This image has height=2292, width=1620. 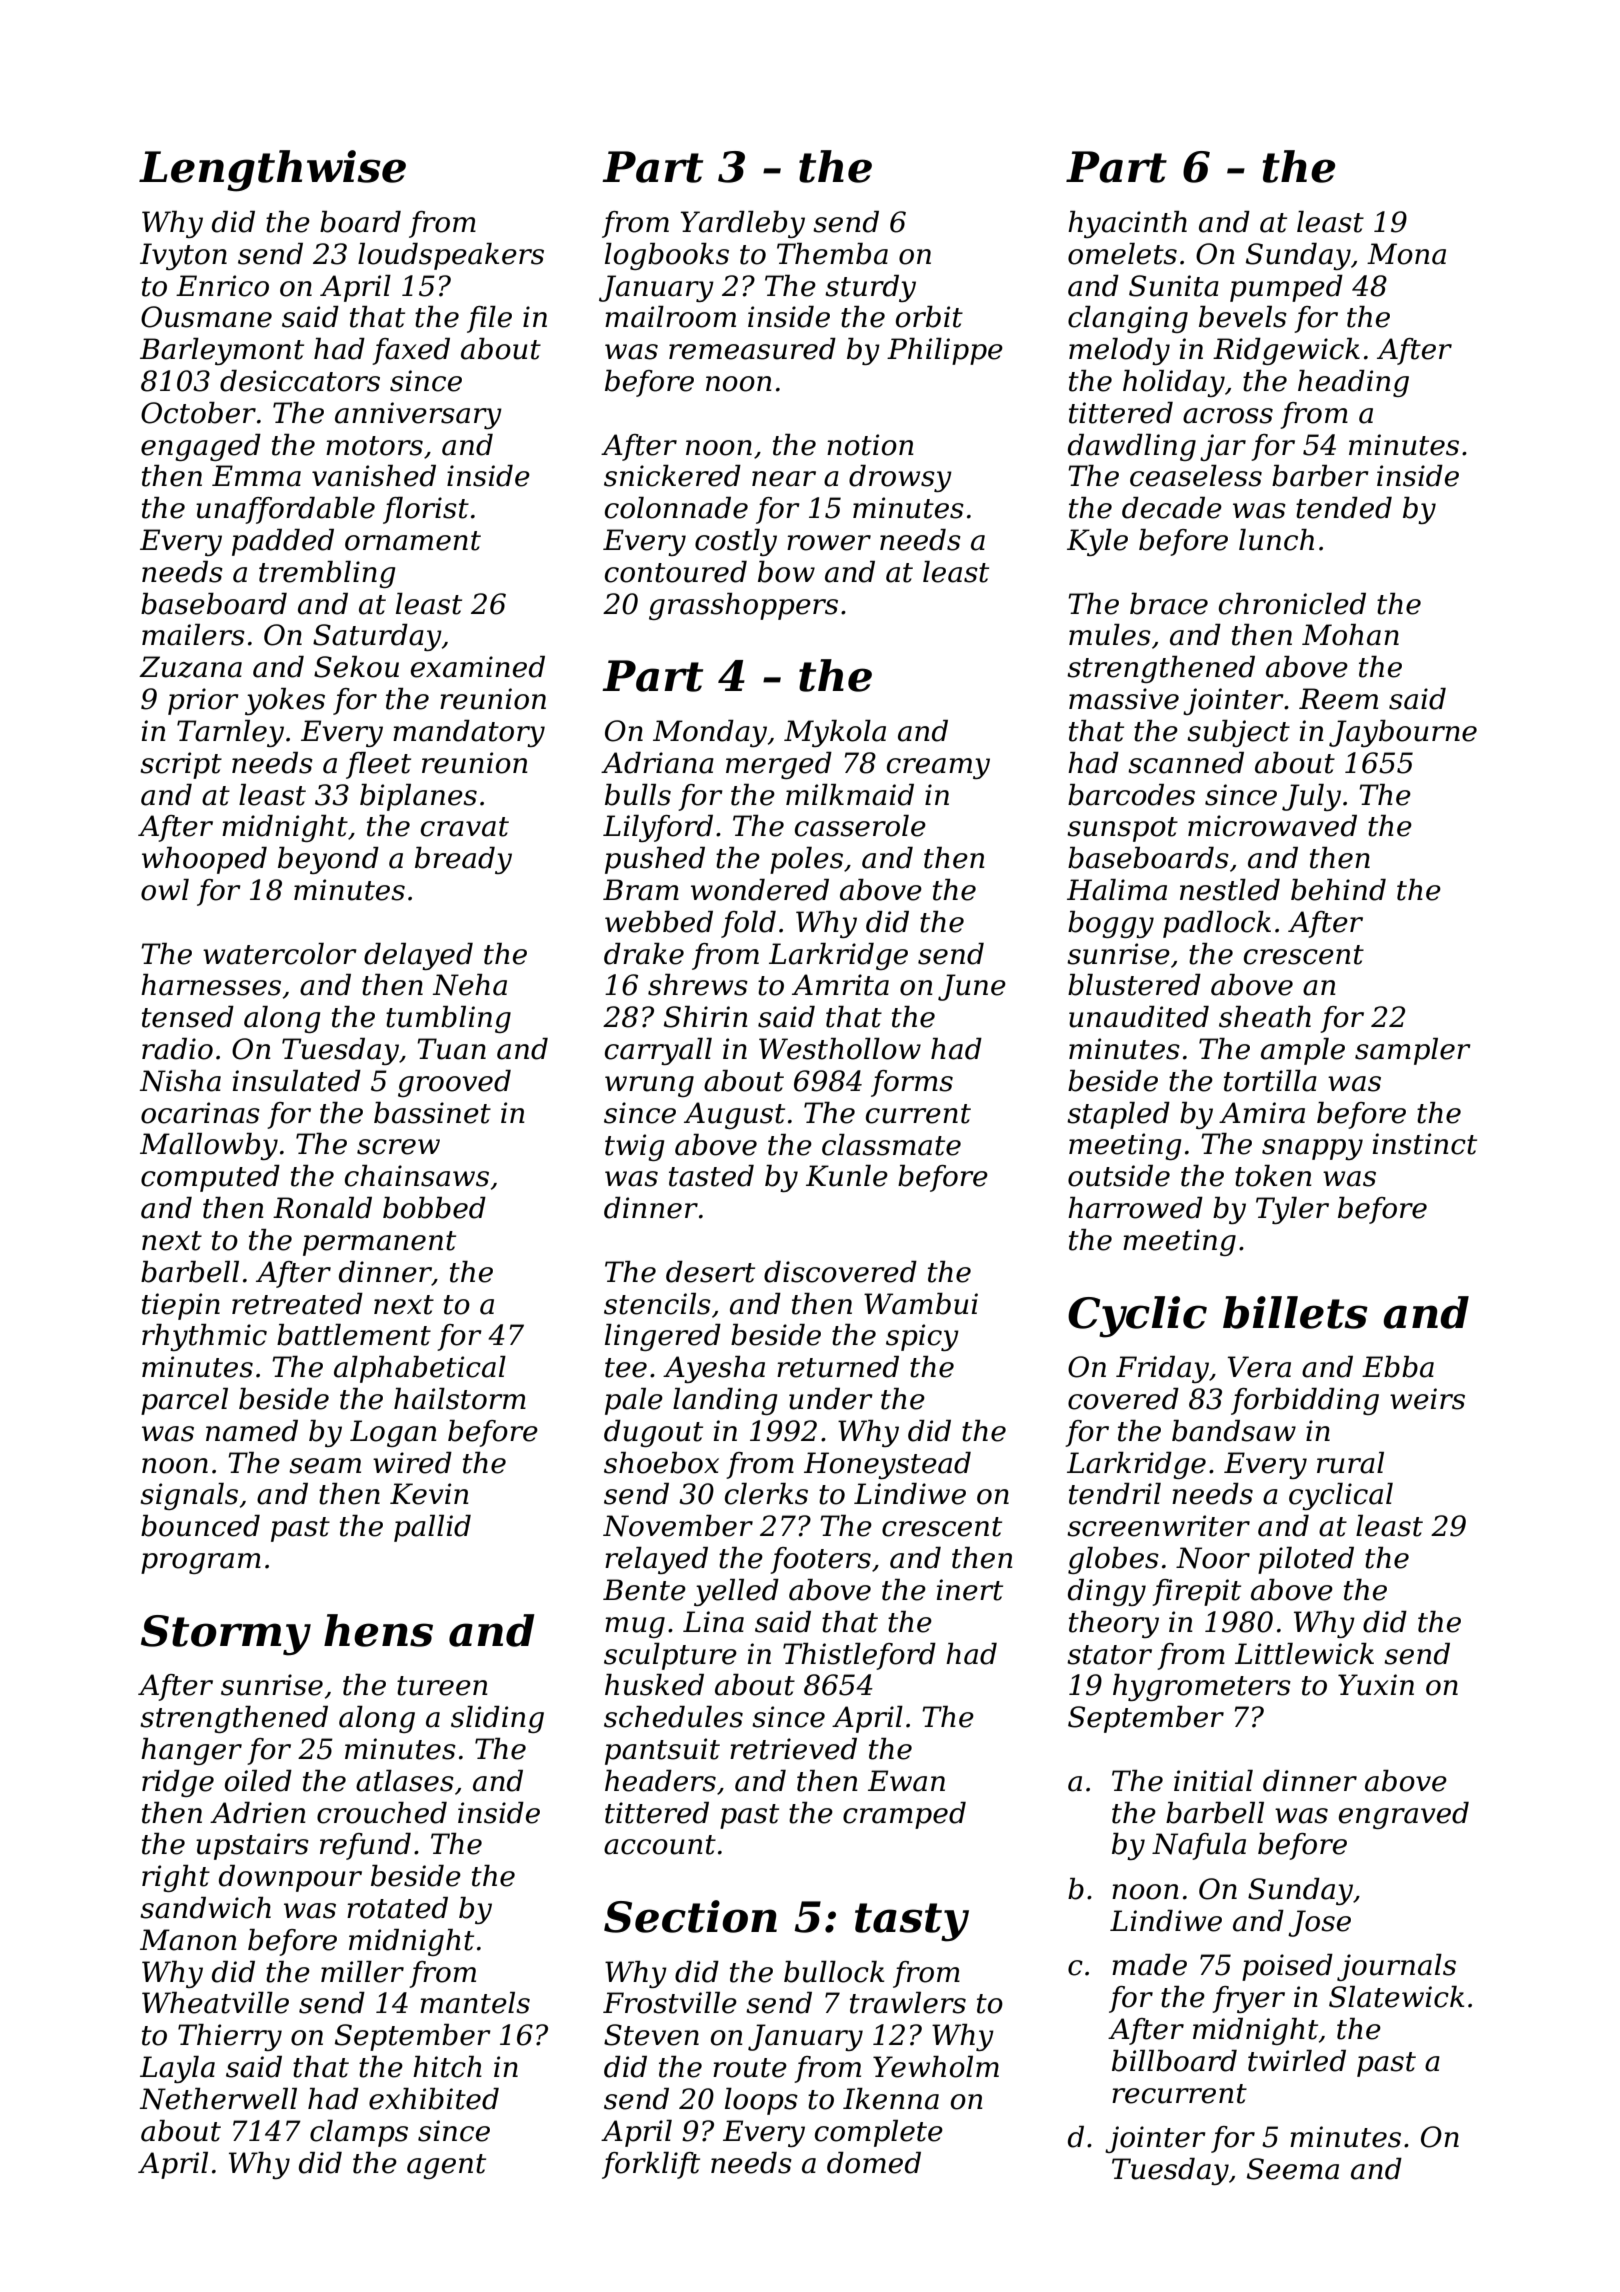 I want to click on Jaybourne, so click(x=1403, y=733).
